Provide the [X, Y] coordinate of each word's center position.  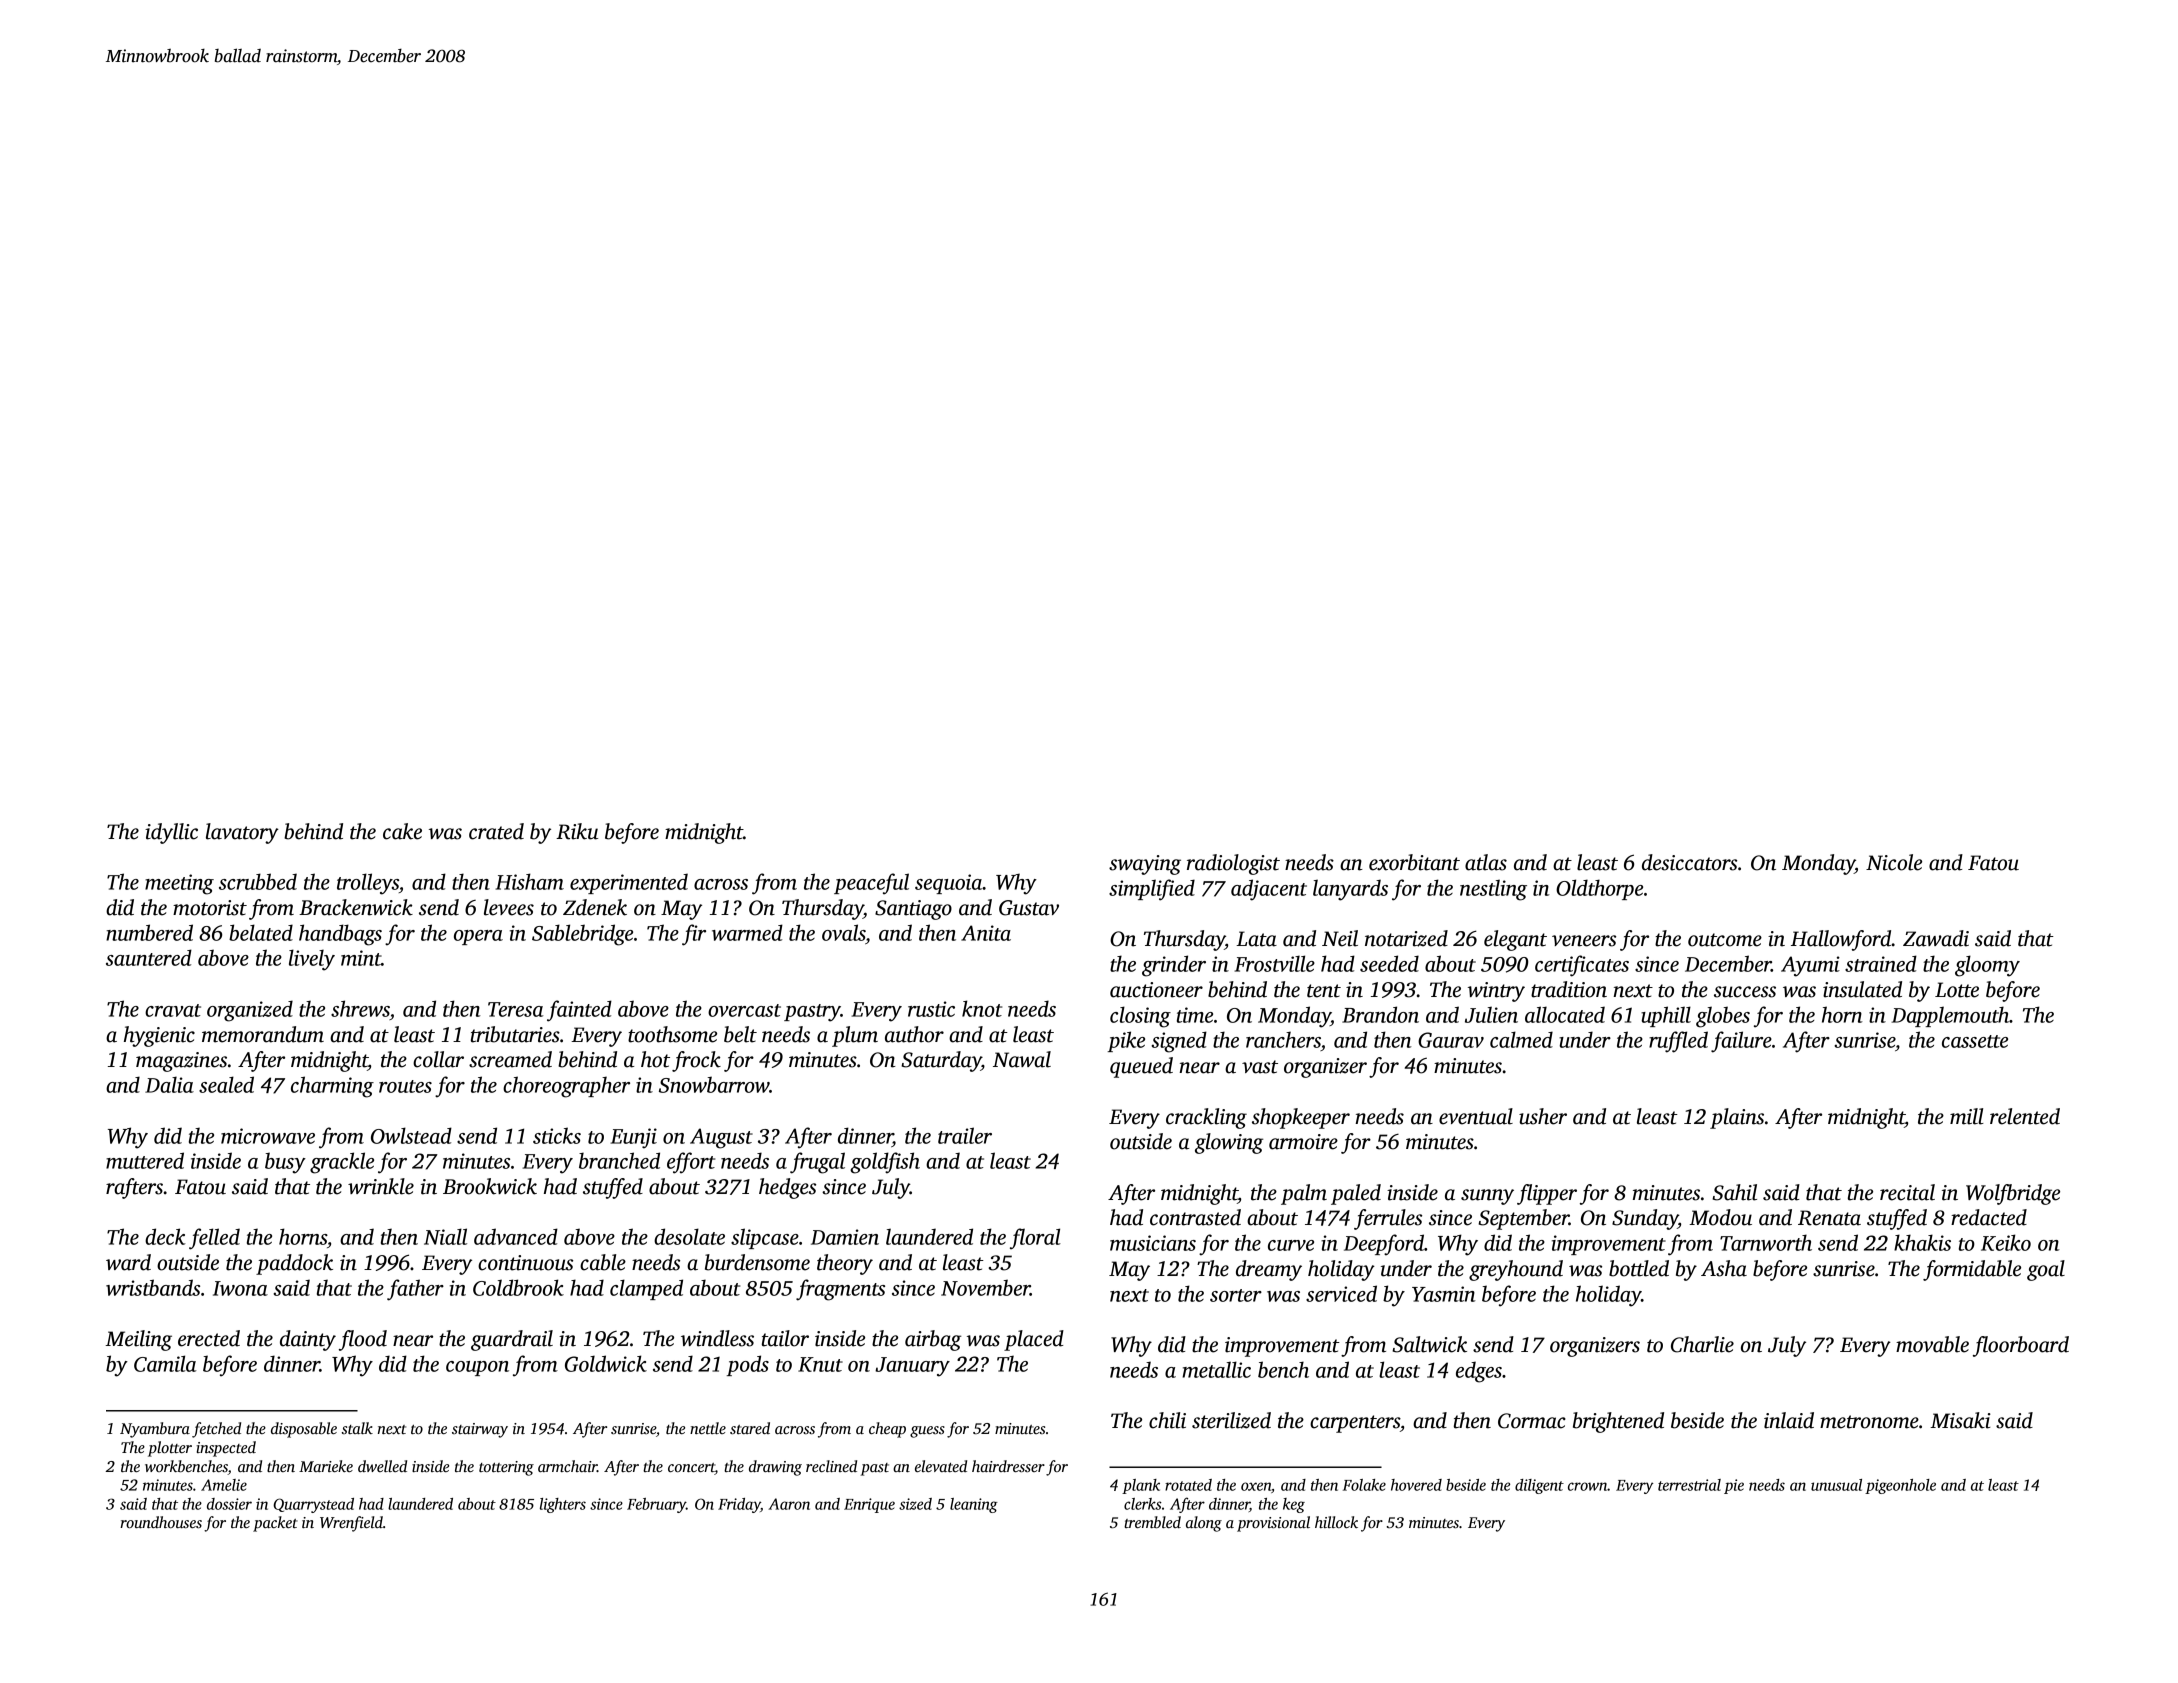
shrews [360, 1008]
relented [2025, 1116]
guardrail [512, 1340]
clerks [1143, 1504]
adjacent [1269, 890]
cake [402, 831]
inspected [226, 1449]
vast [1260, 1067]
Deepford [1384, 1245]
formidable [1972, 1270]
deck [165, 1236]
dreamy [1269, 1270]
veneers [1584, 941]
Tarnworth [1766, 1242]
